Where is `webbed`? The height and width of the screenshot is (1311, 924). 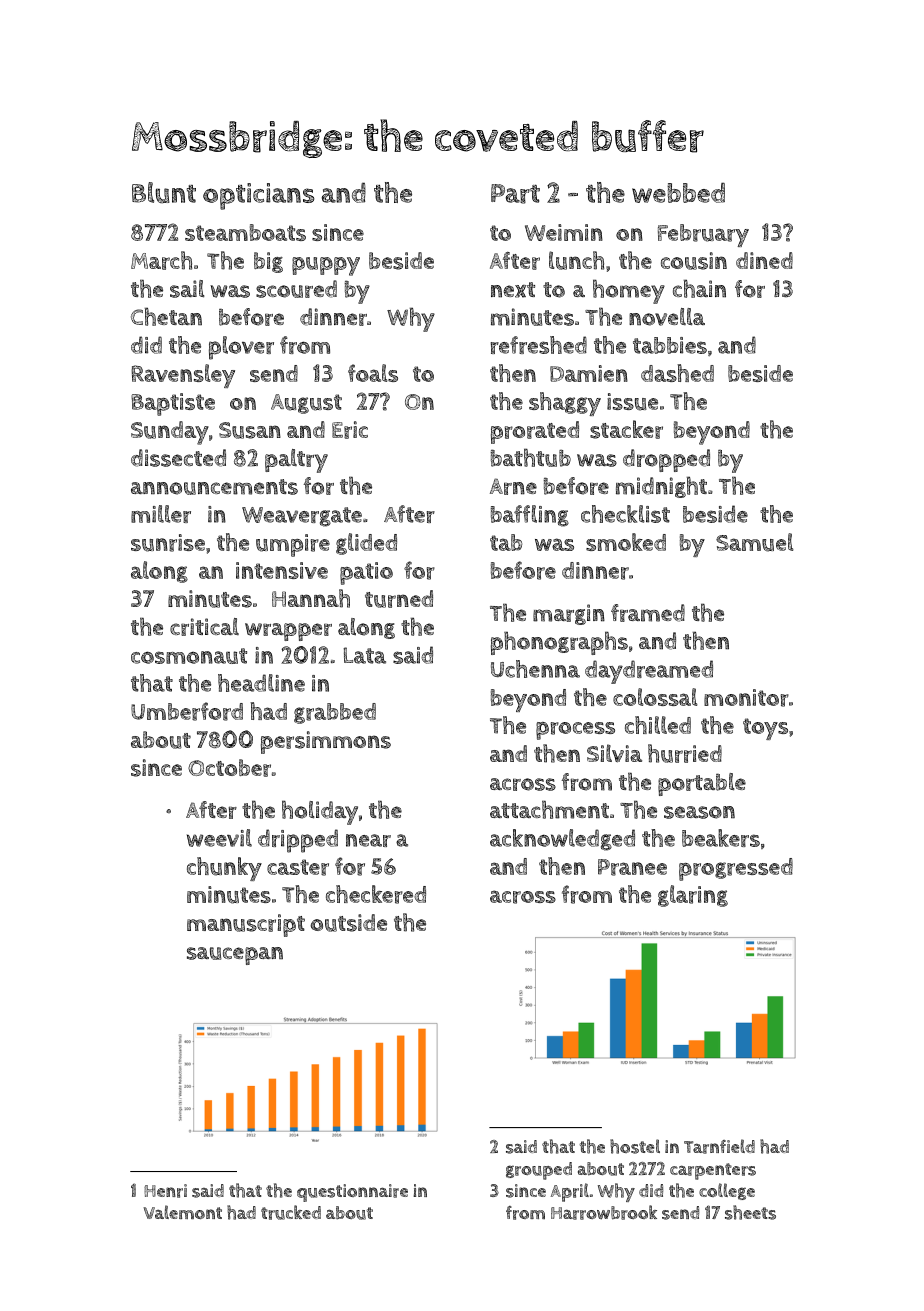
webbed is located at coordinates (678, 192).
